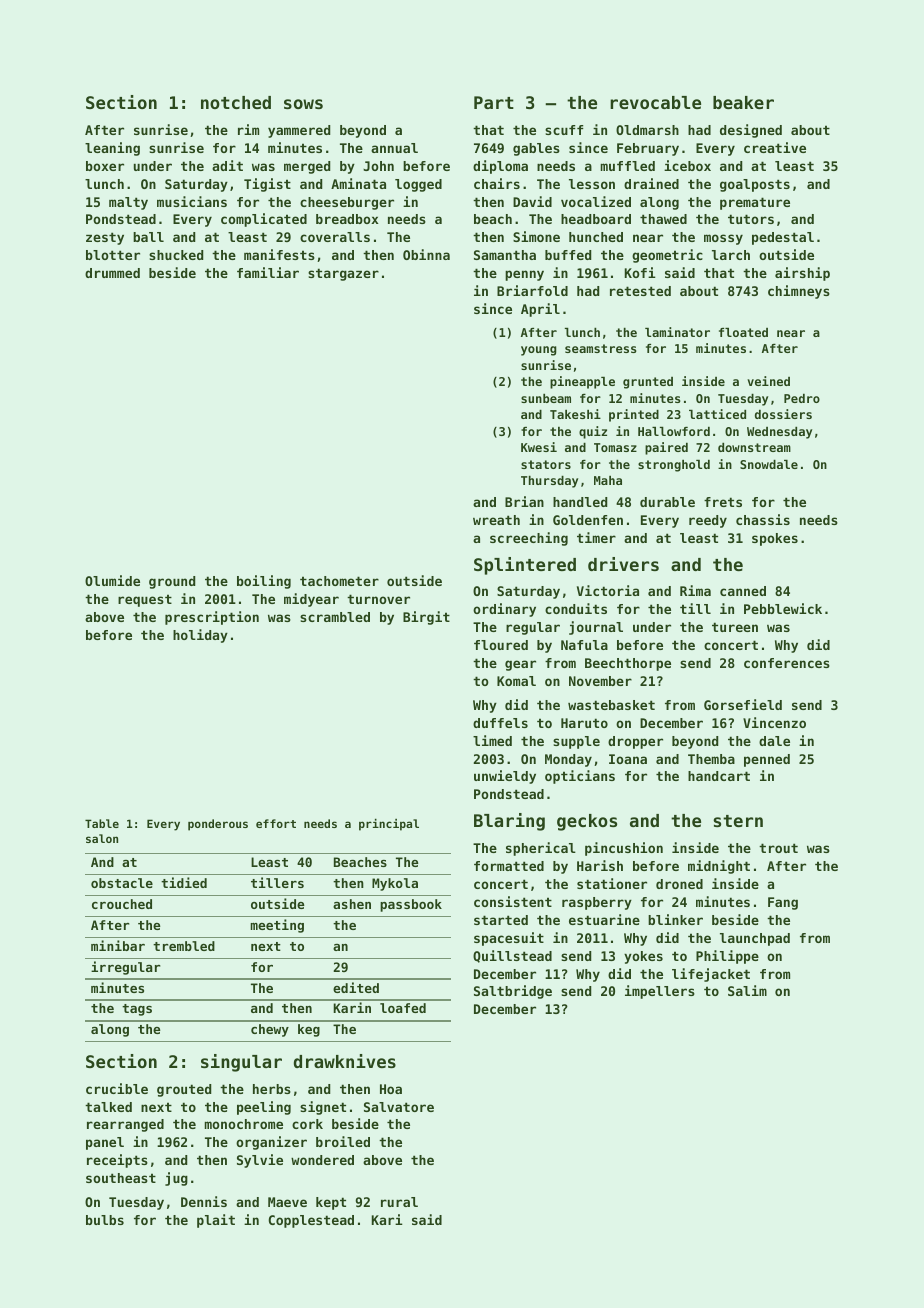 The height and width of the screenshot is (1308, 924). I want to click on familiar, so click(268, 272).
